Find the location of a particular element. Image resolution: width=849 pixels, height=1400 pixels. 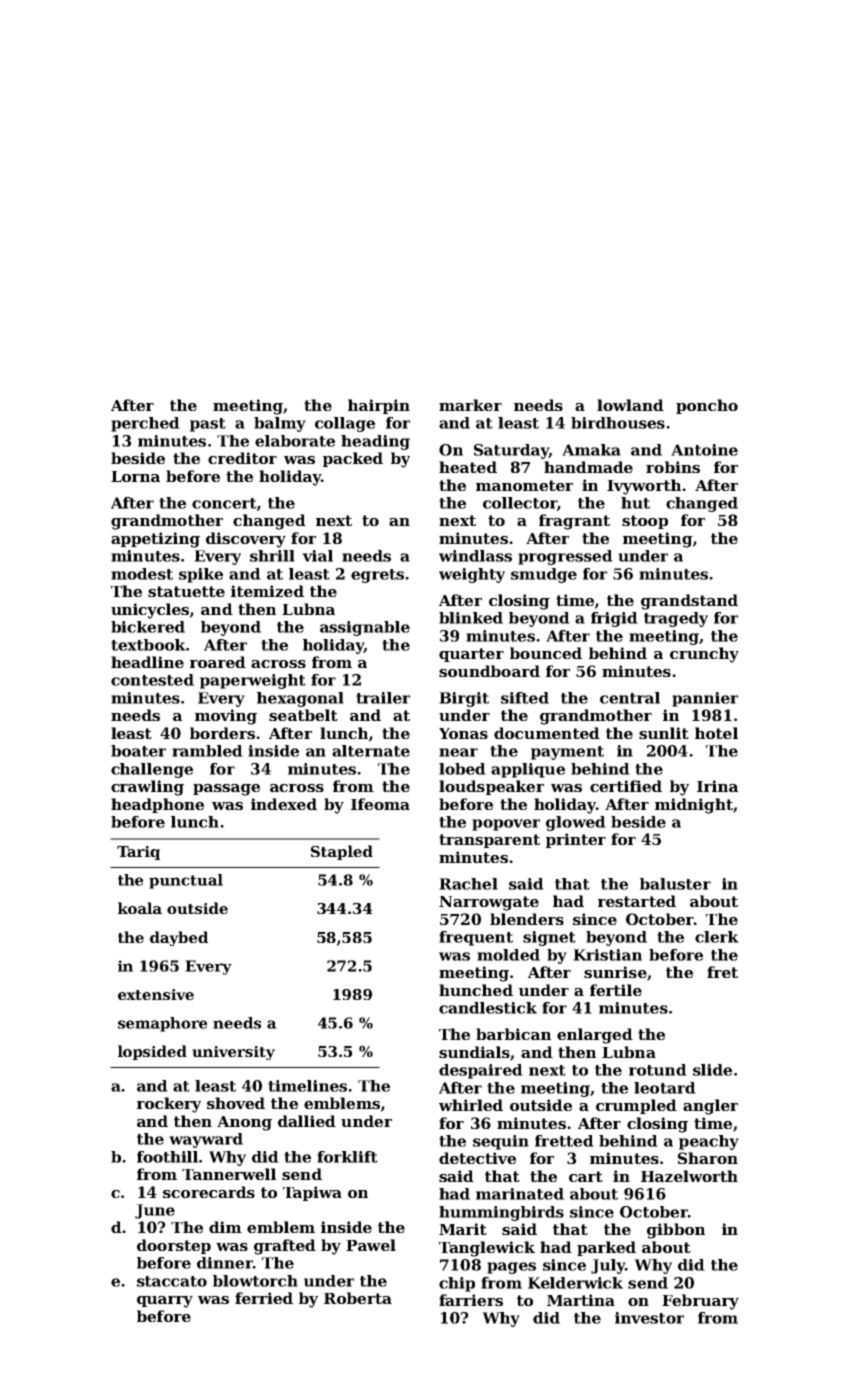

rotund is located at coordinates (658, 1070).
